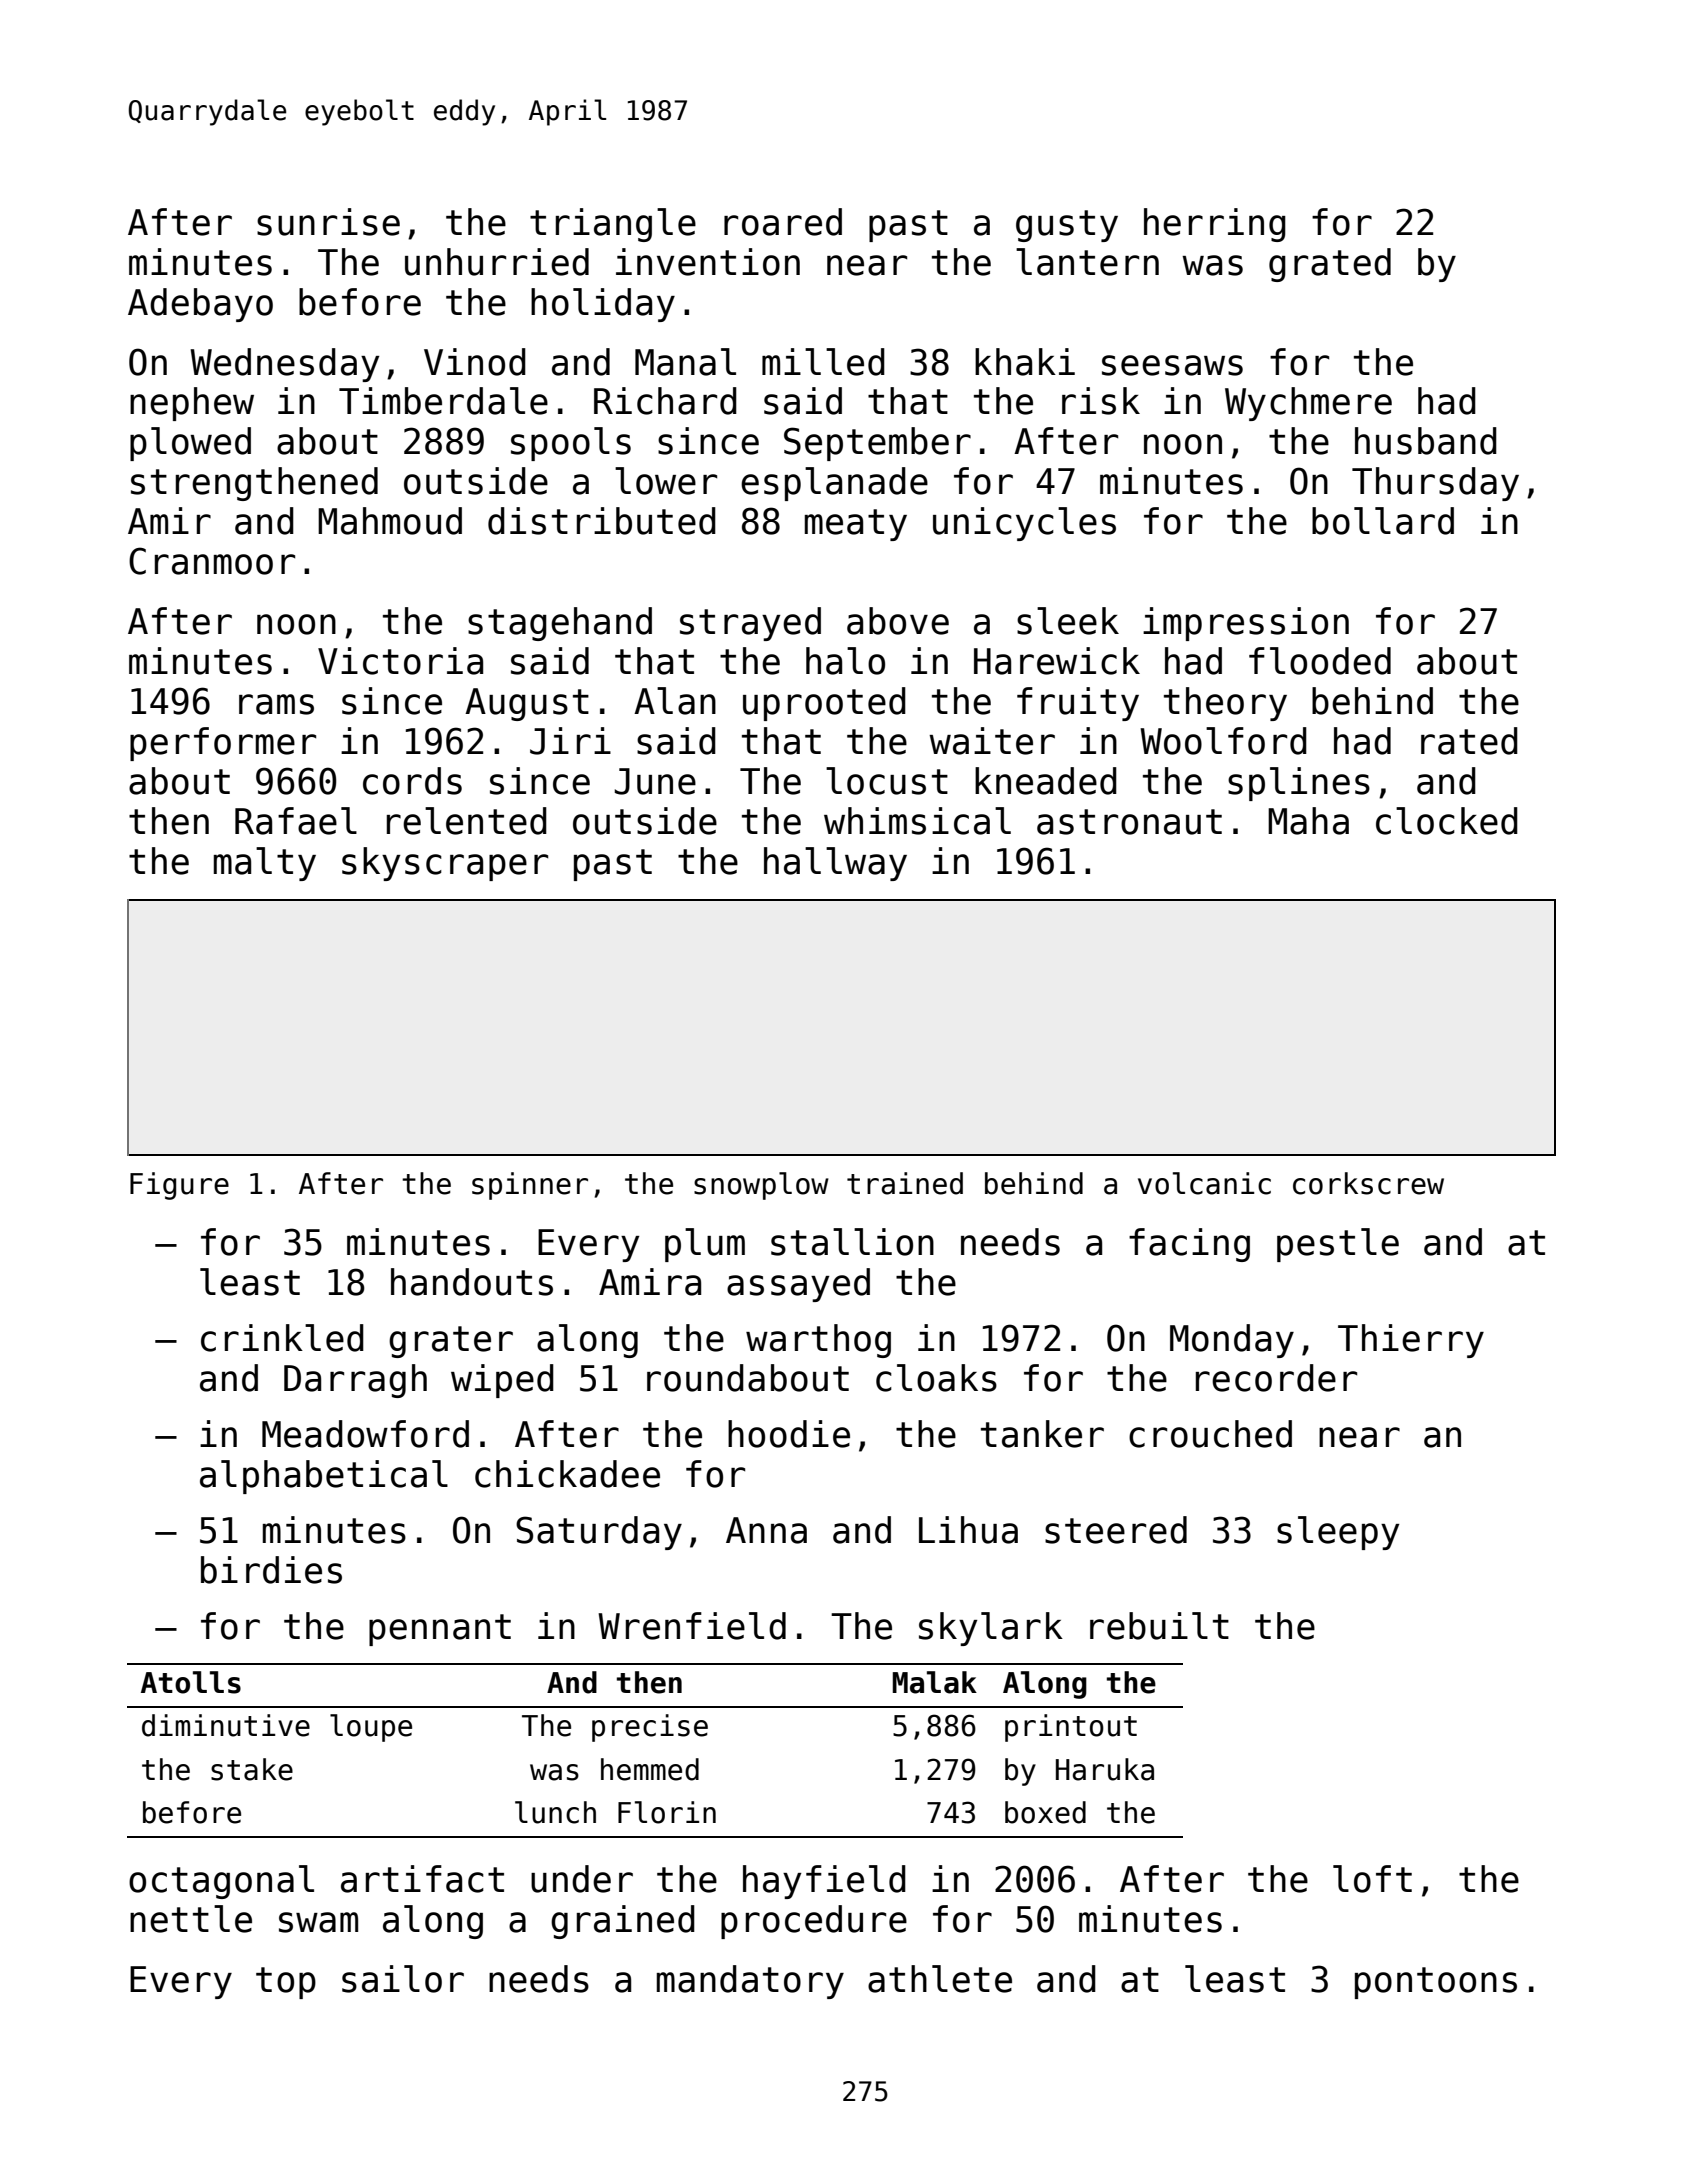  Describe the element at coordinates (1320, 661) in the image. I see `flooded` at that location.
